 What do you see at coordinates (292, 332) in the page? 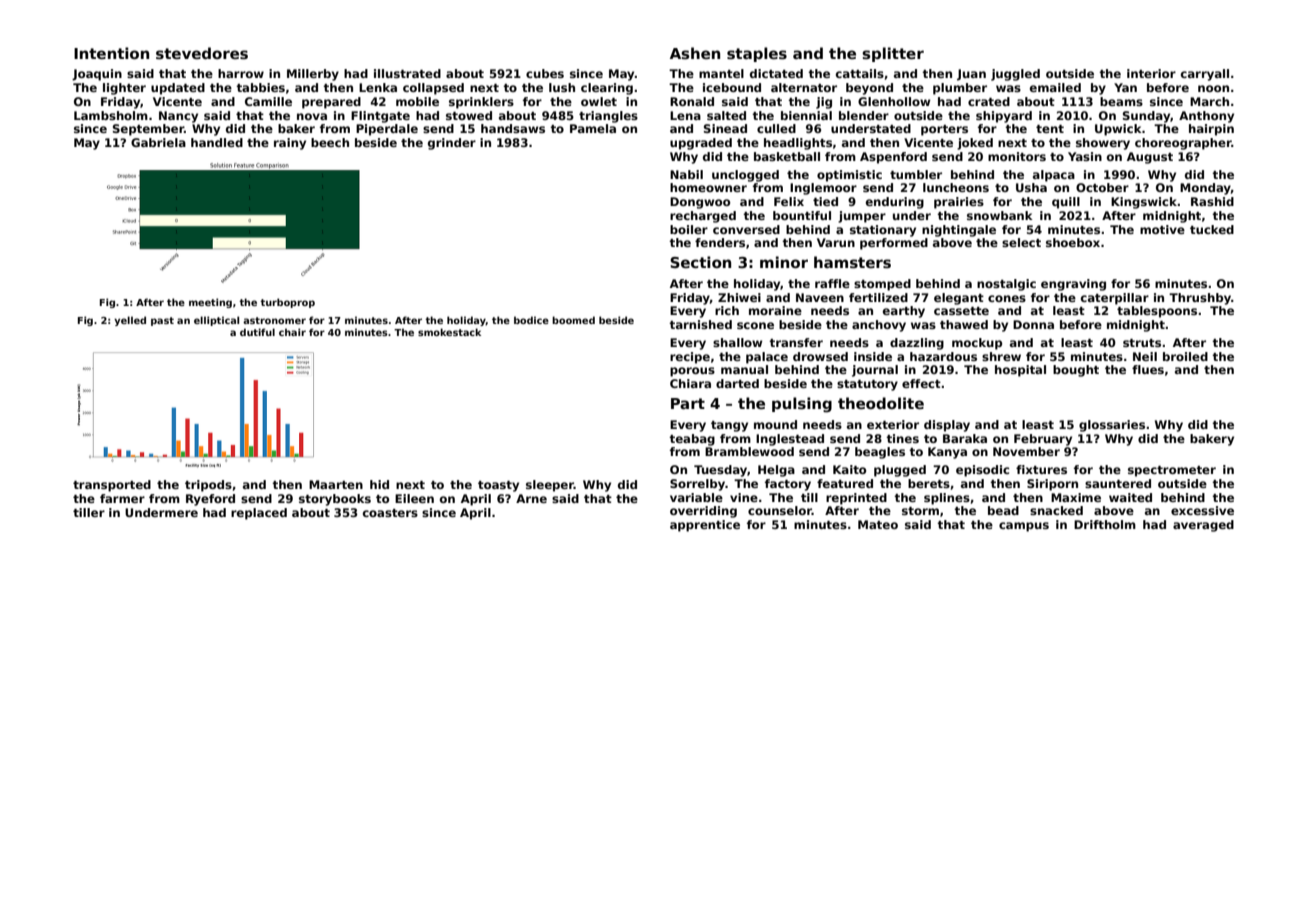
I see `chair` at bounding box center [292, 332].
